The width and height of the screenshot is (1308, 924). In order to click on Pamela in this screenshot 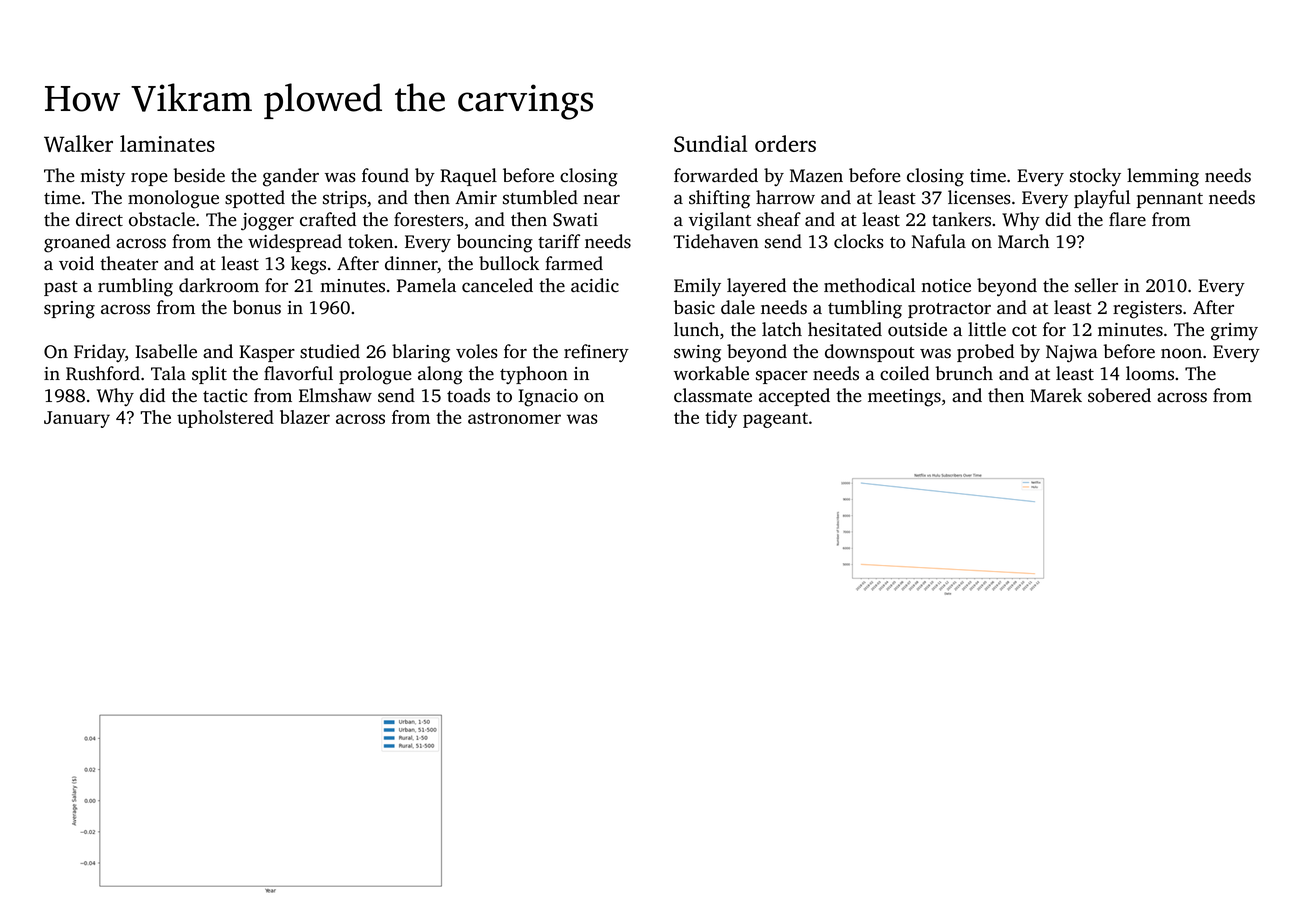, I will do `click(426, 285)`.
